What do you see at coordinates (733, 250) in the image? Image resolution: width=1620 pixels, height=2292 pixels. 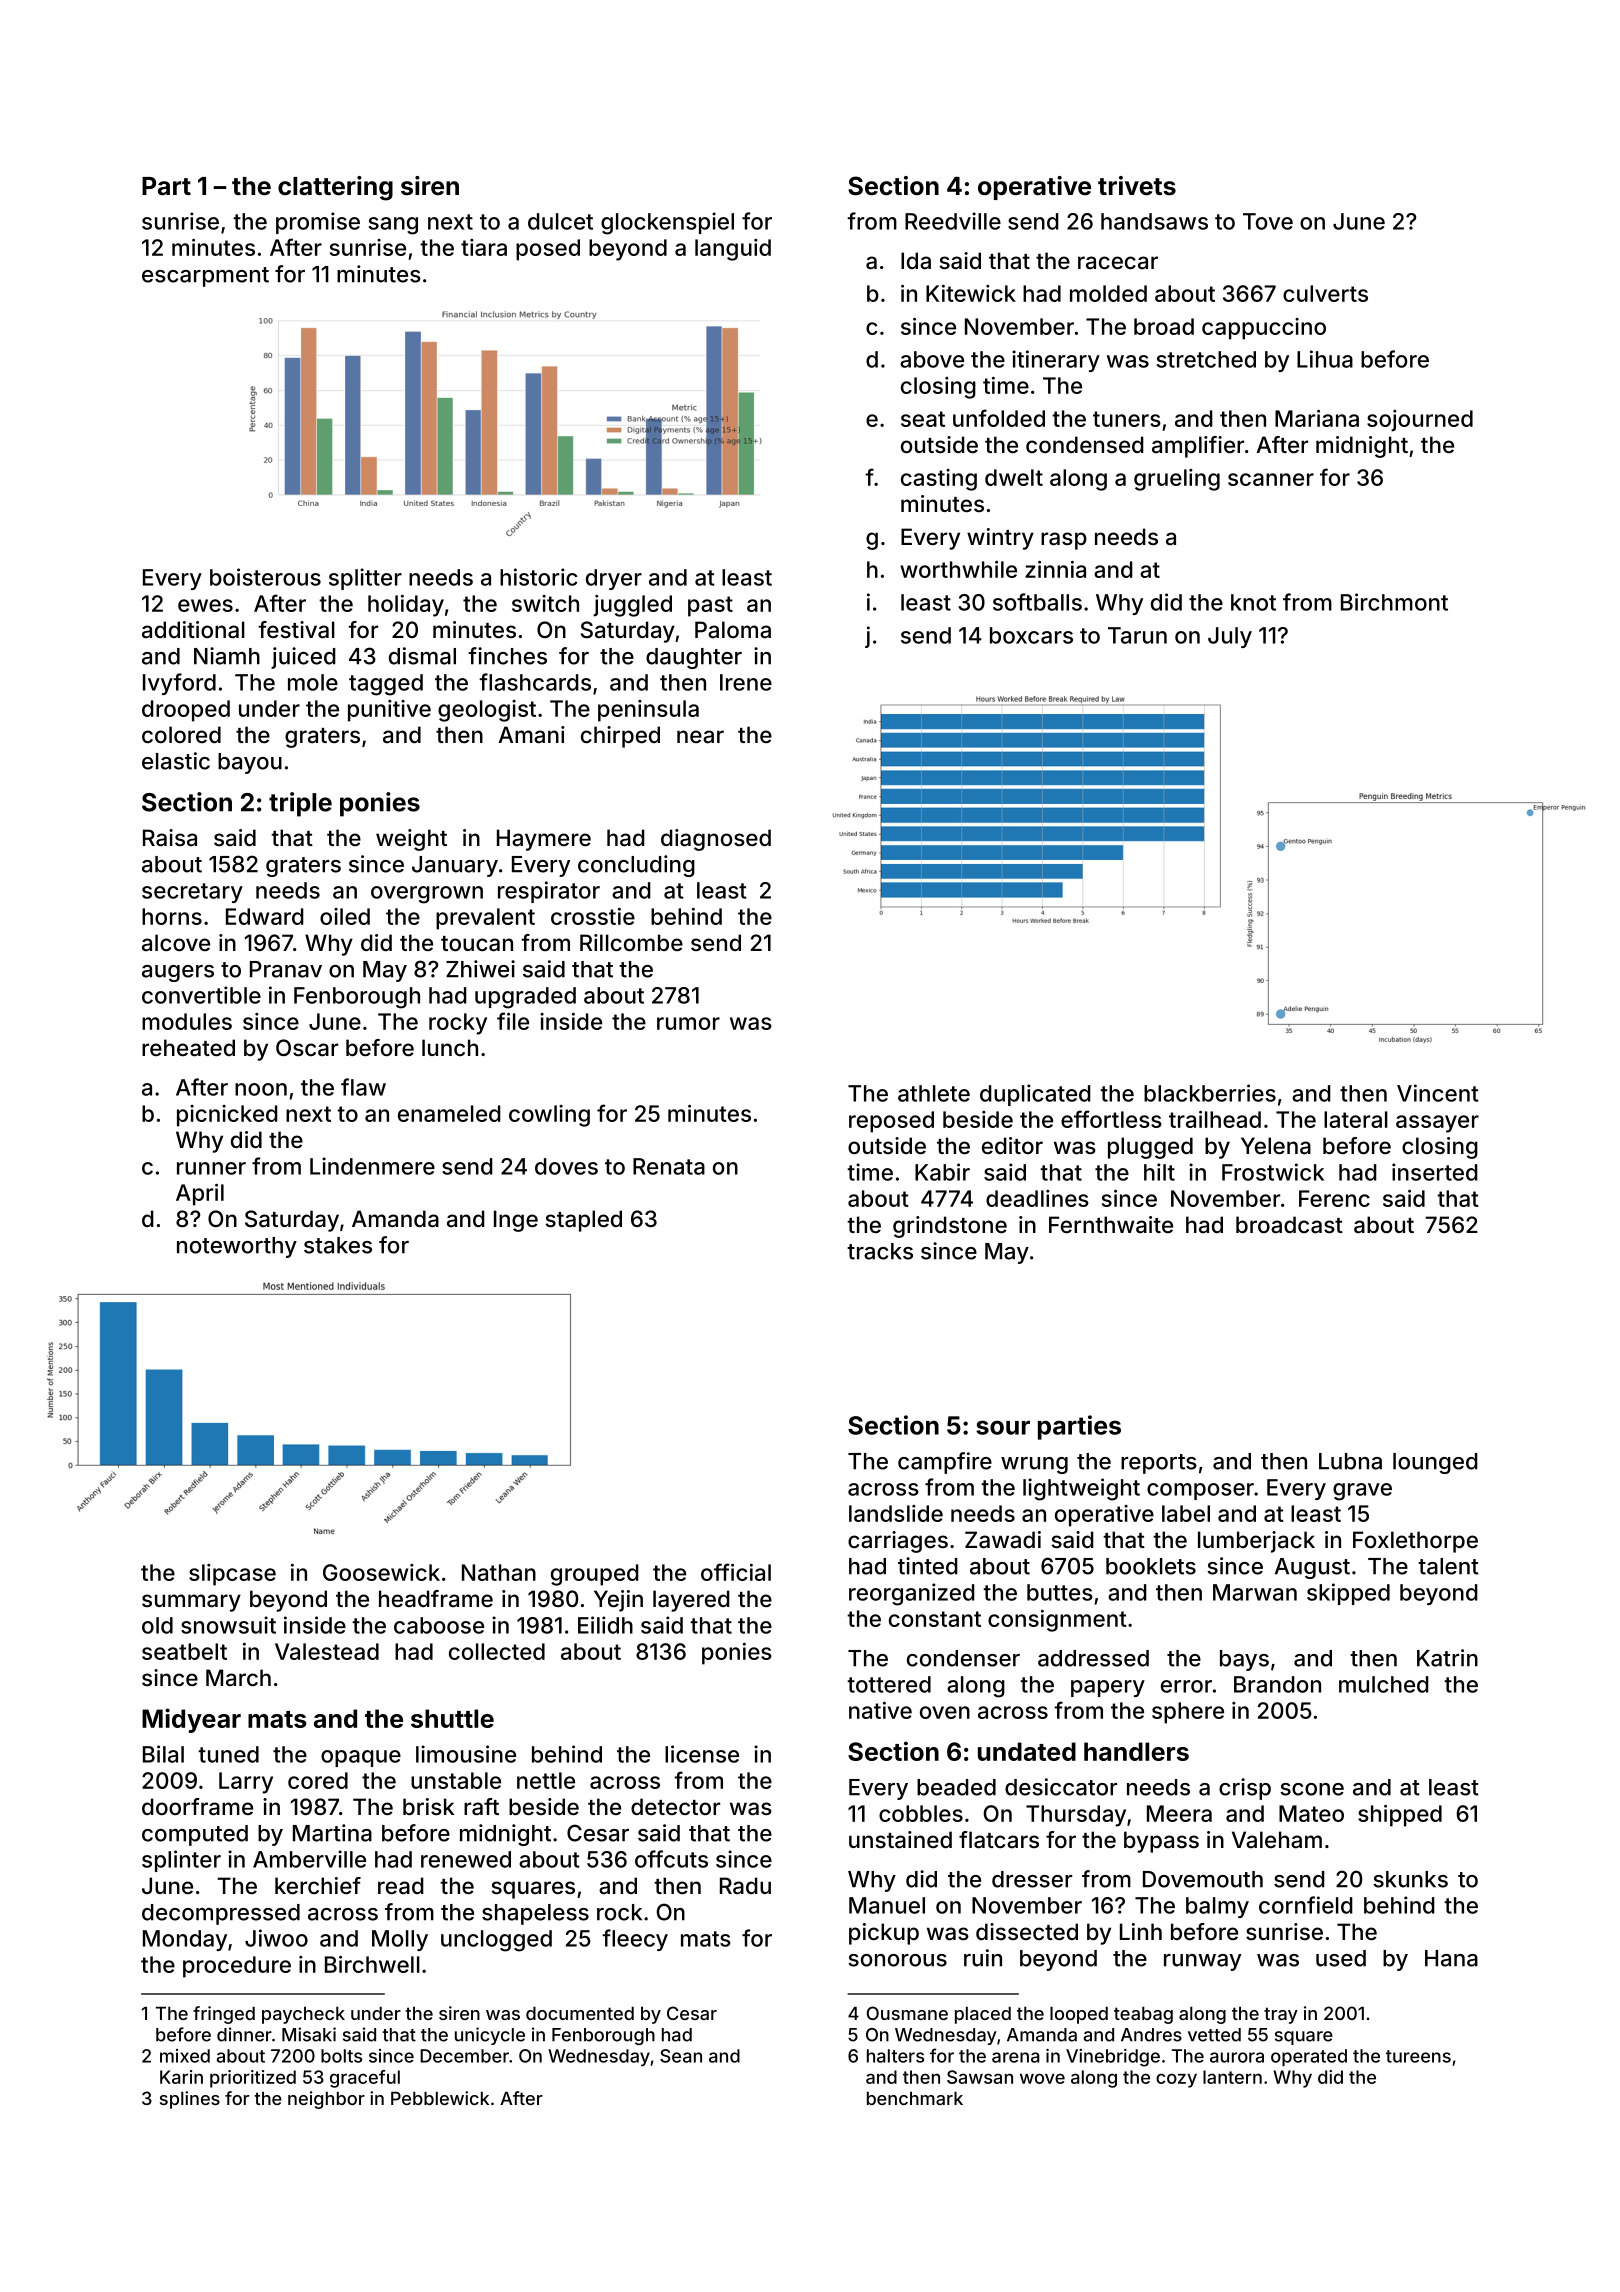 I see `languid` at bounding box center [733, 250].
